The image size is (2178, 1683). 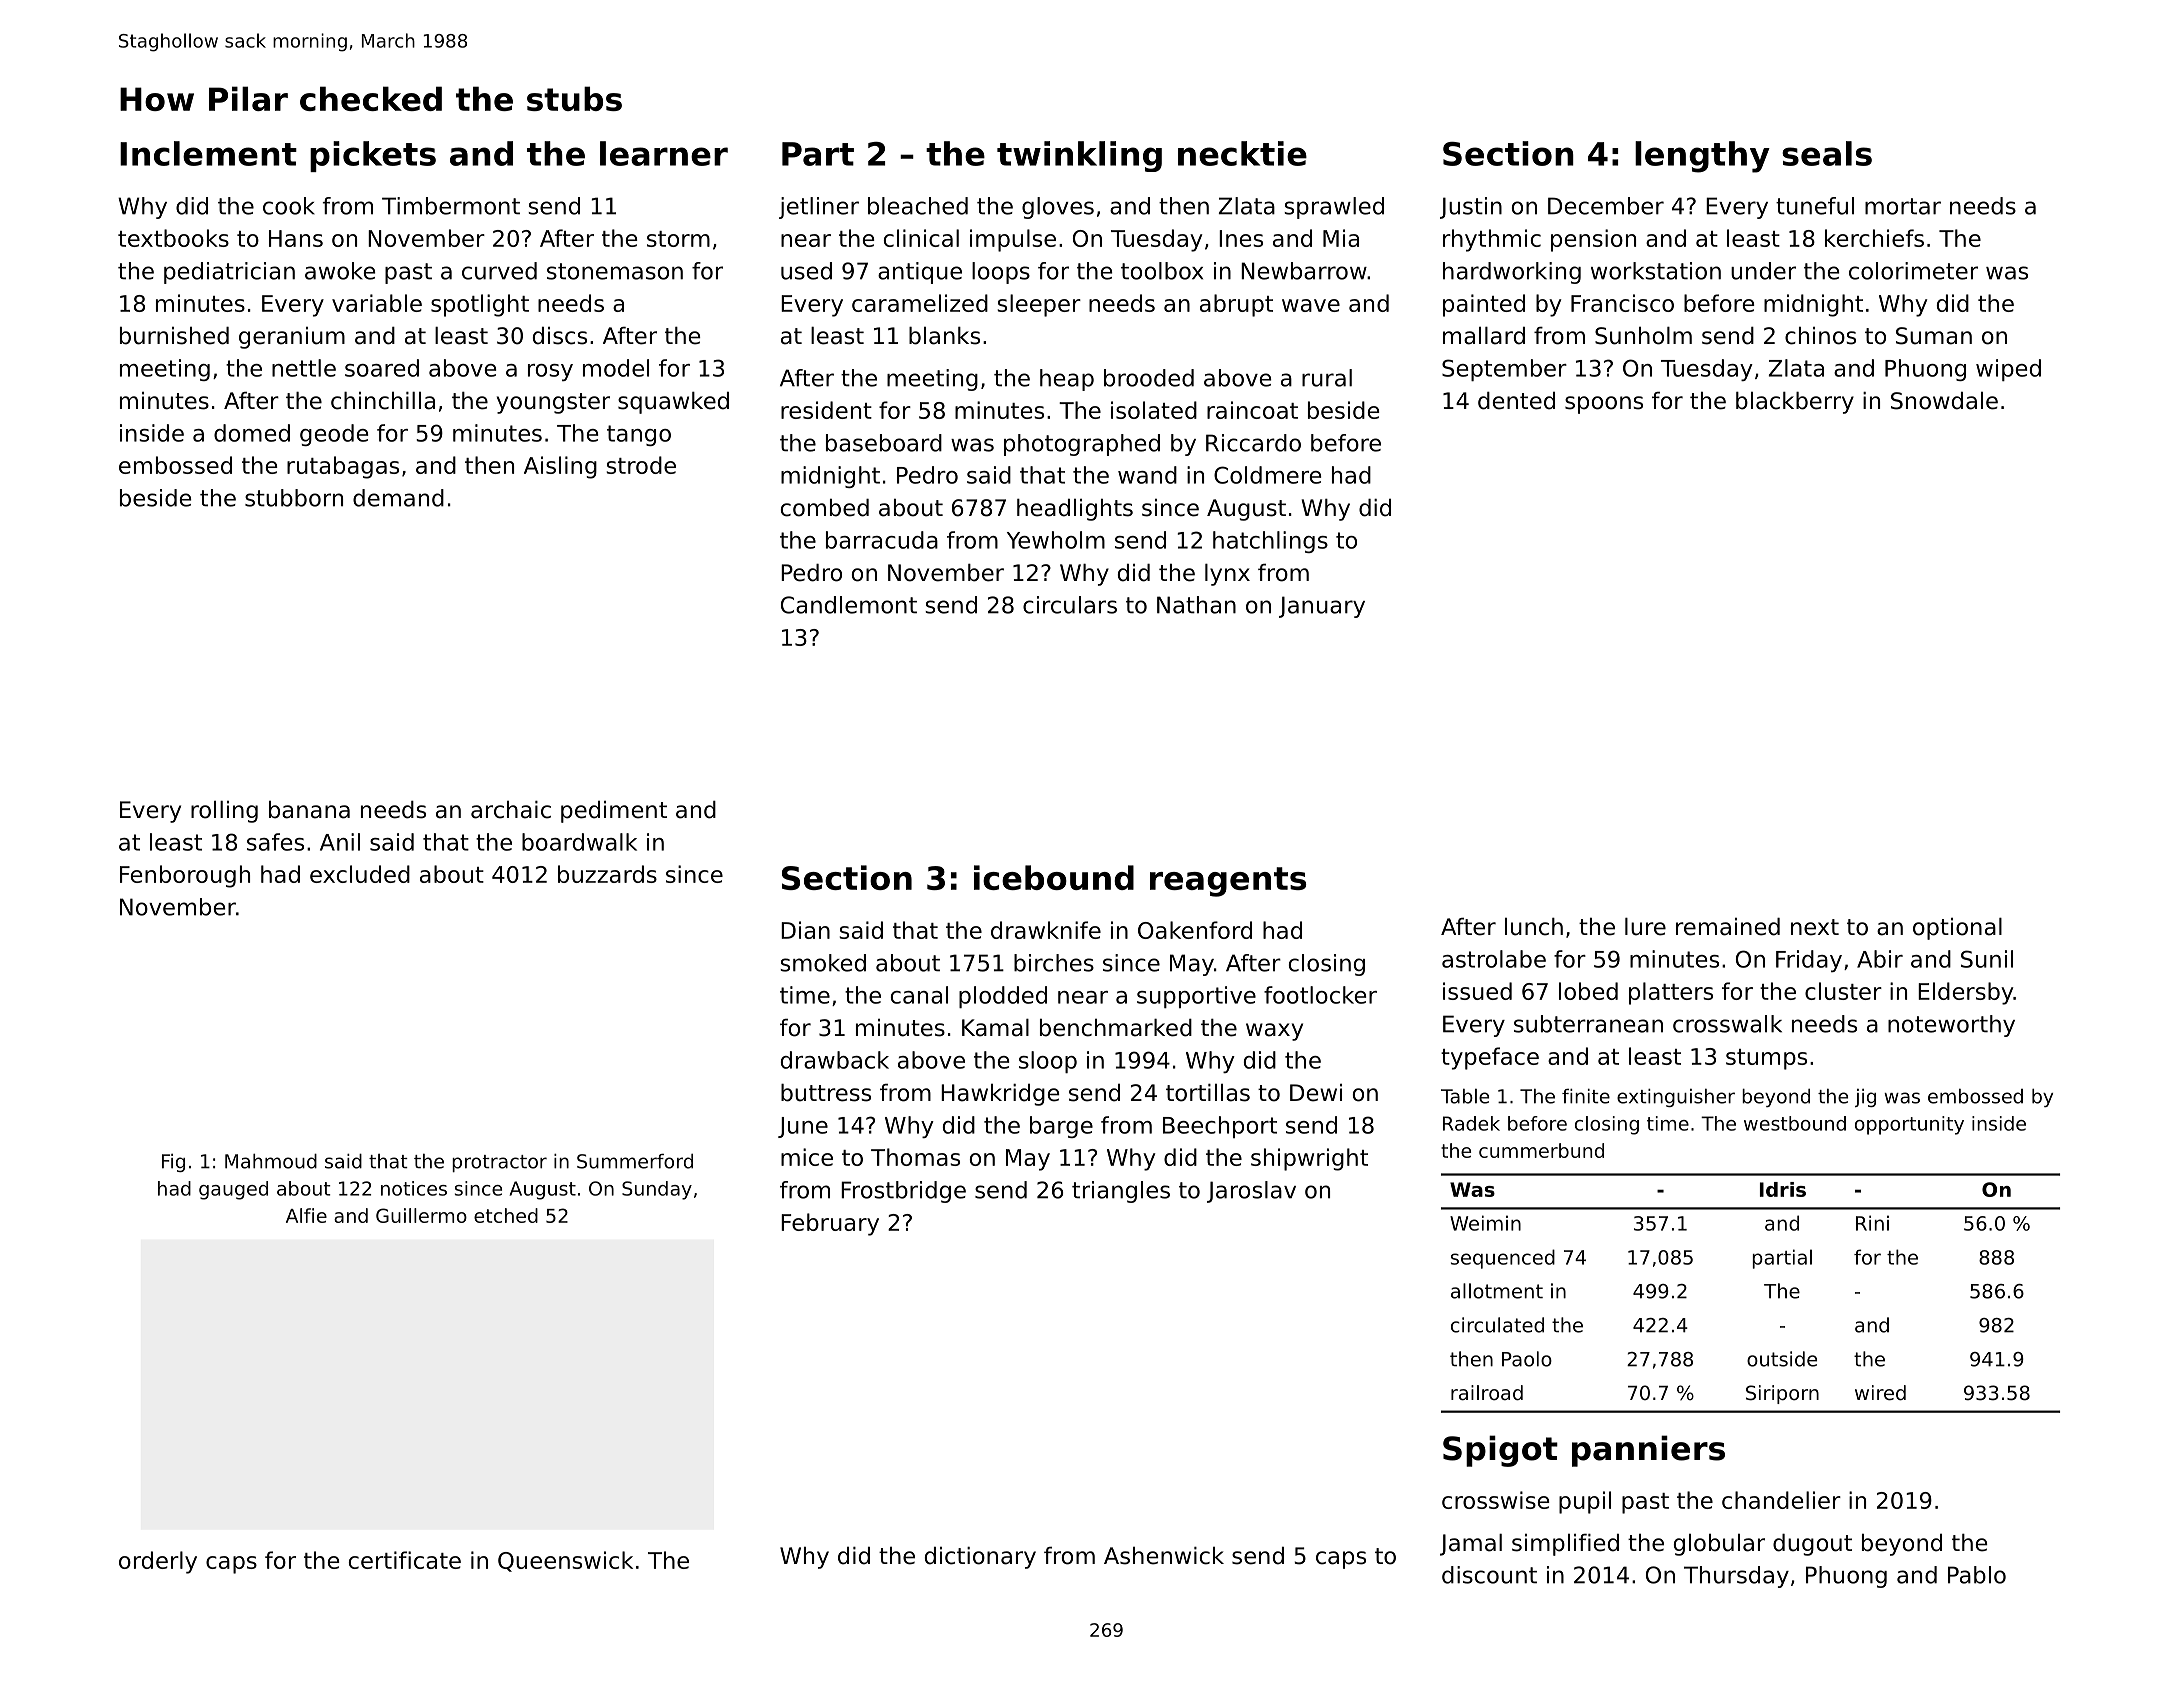 I want to click on barracuda, so click(x=882, y=540).
